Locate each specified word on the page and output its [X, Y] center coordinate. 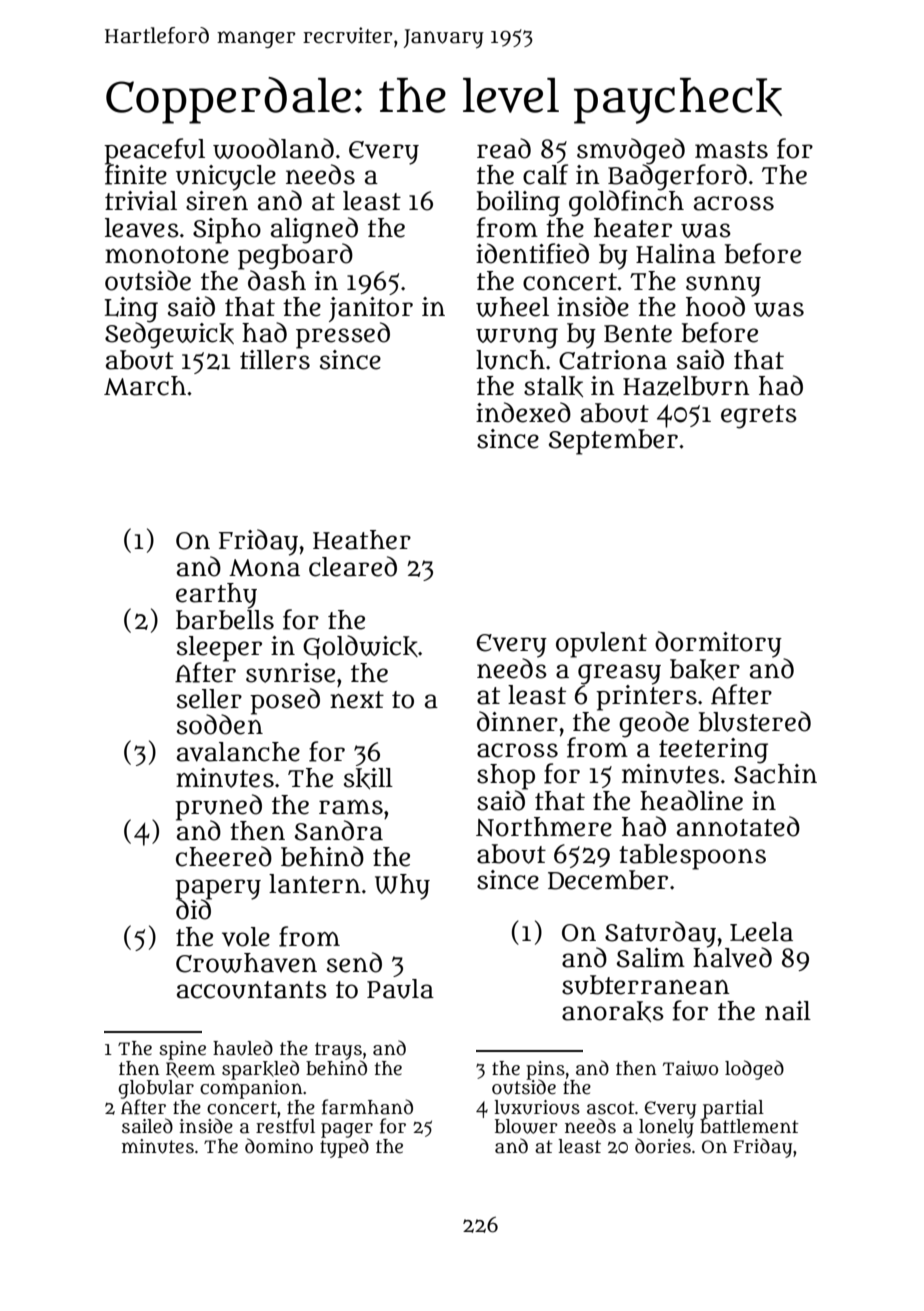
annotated [738, 826]
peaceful [154, 151]
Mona [264, 568]
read [504, 148]
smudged [631, 151]
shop [506, 777]
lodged [754, 1070]
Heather [362, 540]
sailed [147, 1126]
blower [526, 1126]
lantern [315, 884]
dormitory [718, 644]
